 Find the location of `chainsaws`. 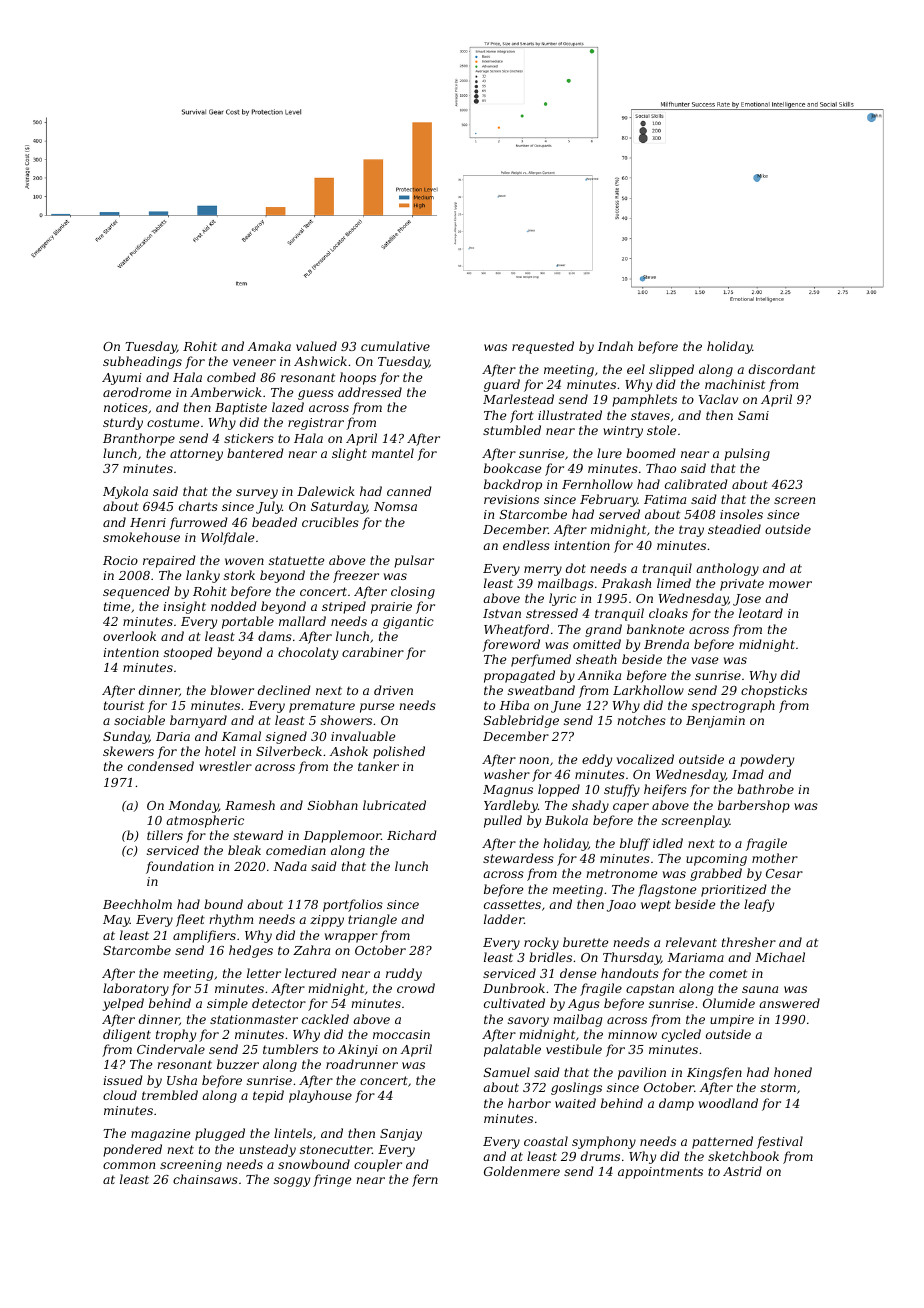

chainsaws is located at coordinates (205, 1179).
